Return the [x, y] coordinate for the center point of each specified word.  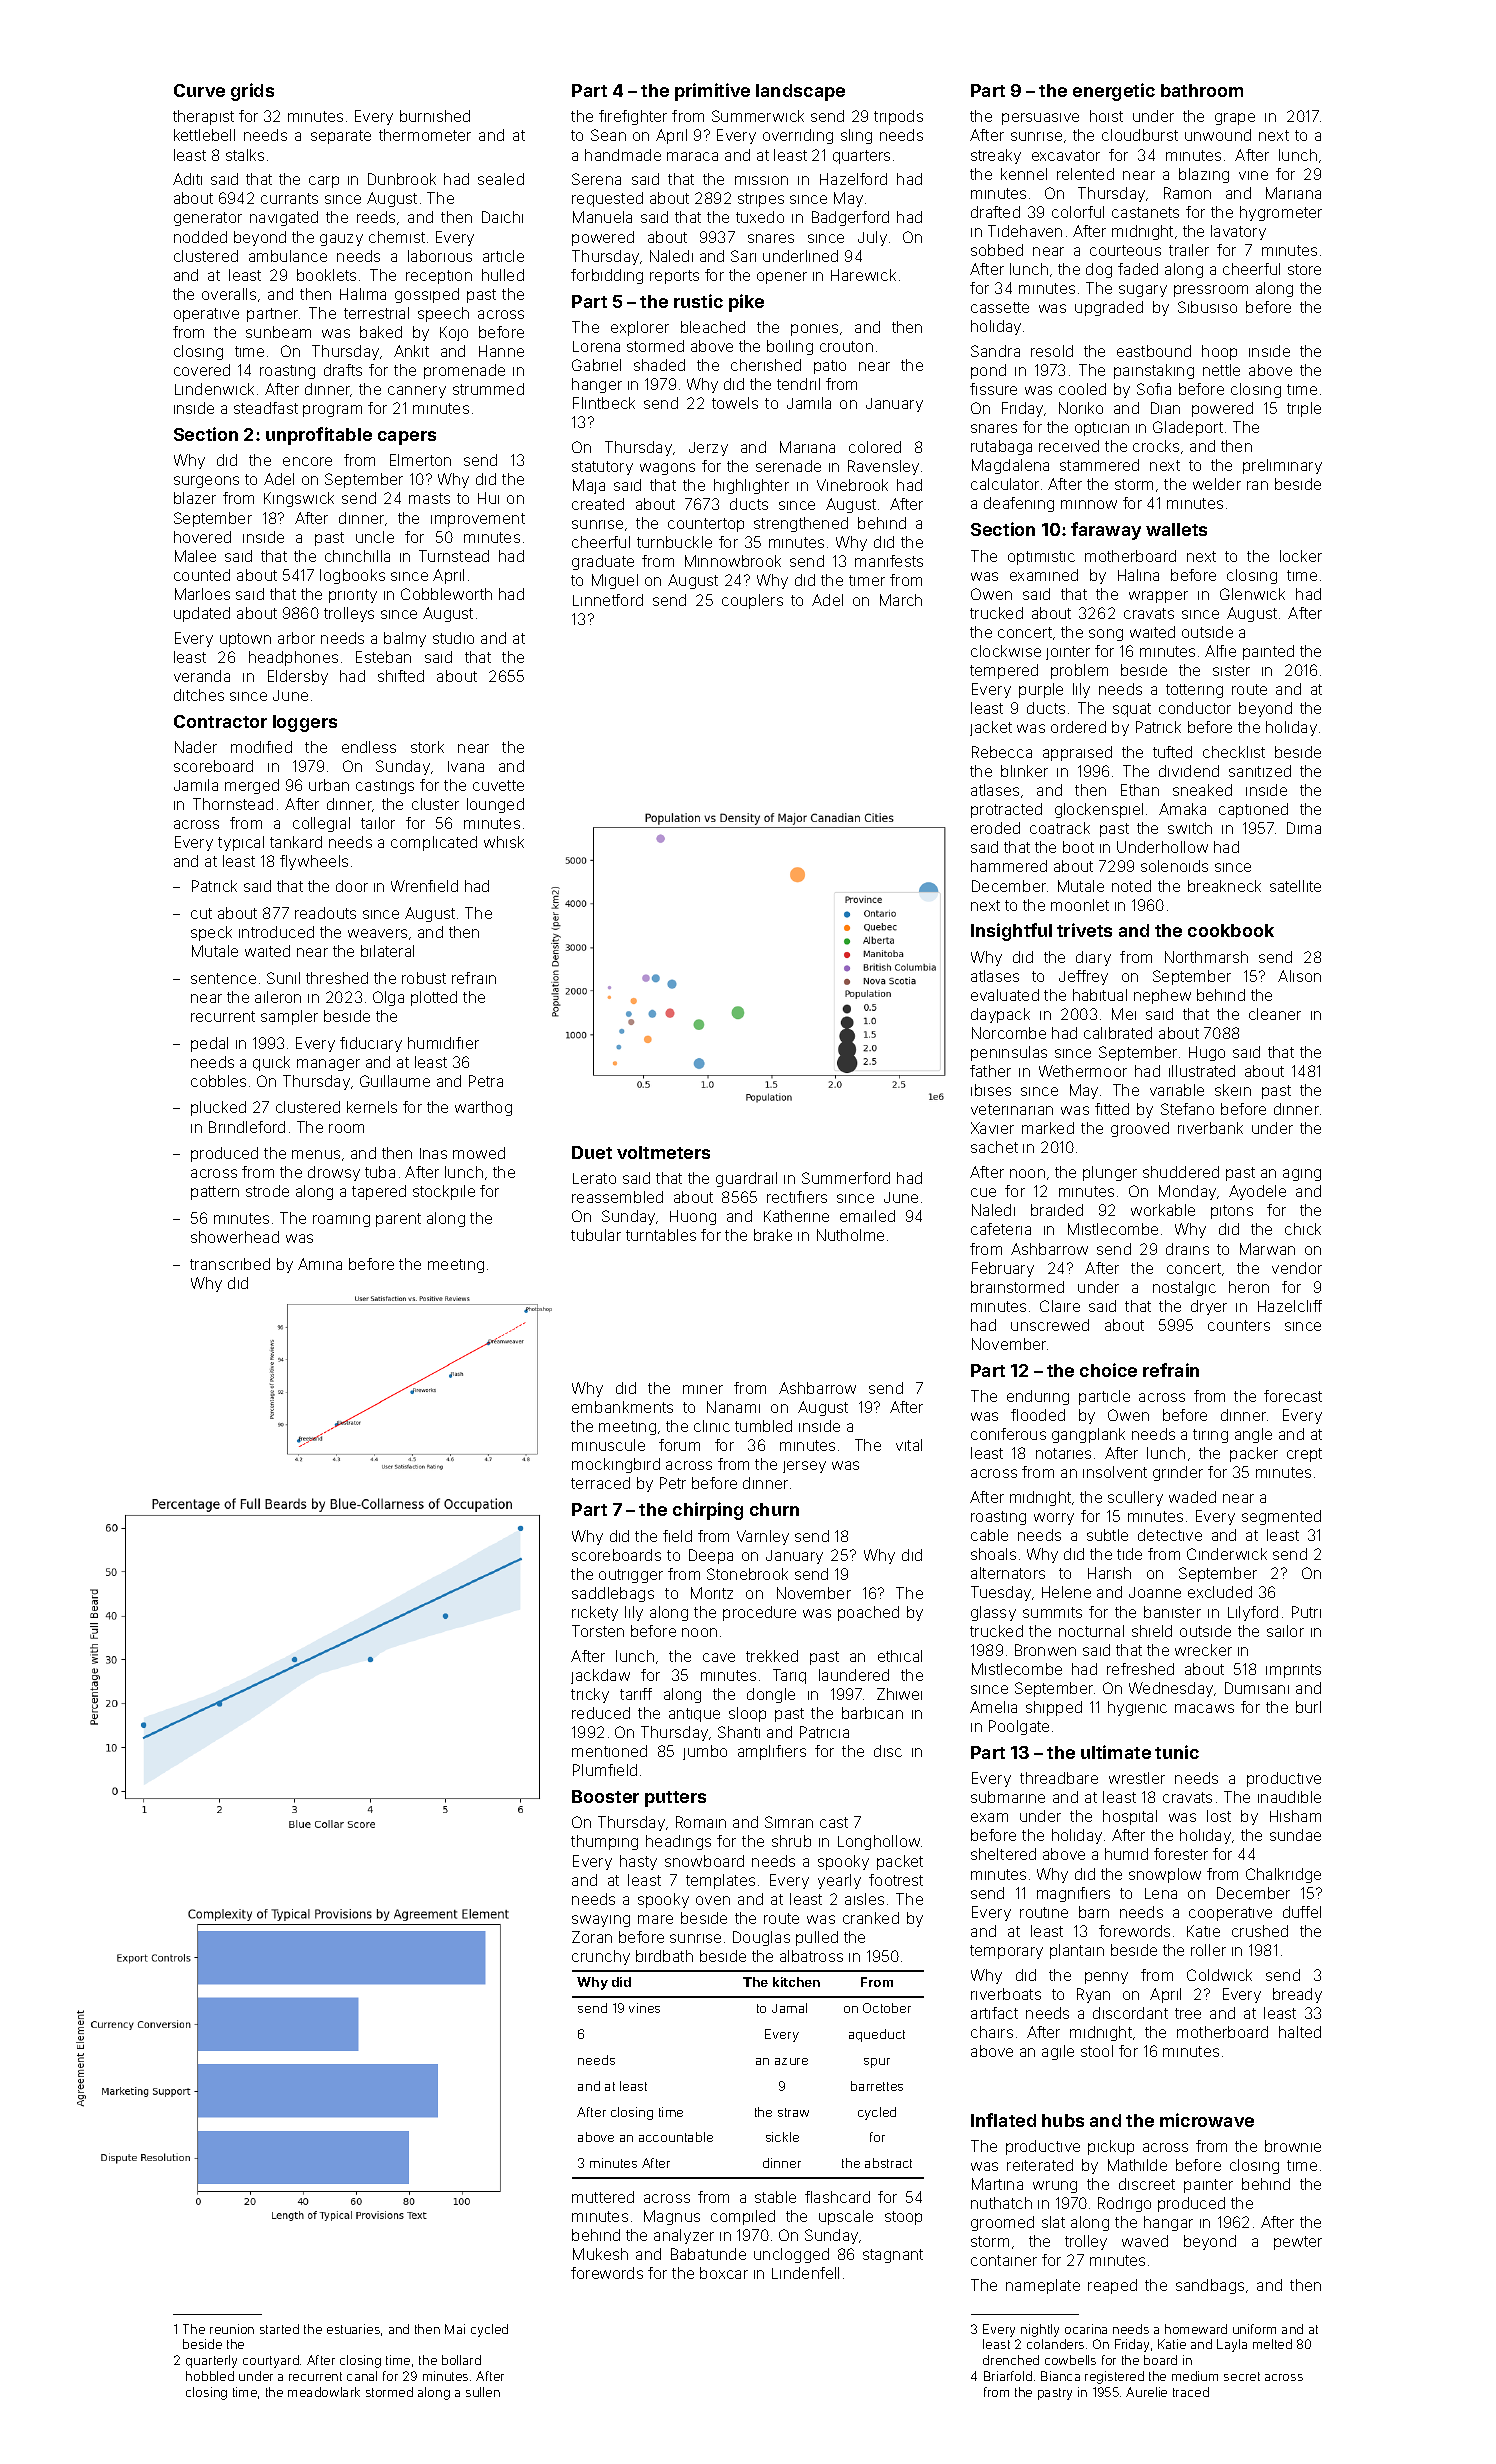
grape [1235, 119]
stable [775, 2197]
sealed [501, 179]
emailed [867, 1216]
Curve [199, 90]
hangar [1168, 2223]
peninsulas [1009, 1053]
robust [424, 978]
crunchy [601, 1957]
